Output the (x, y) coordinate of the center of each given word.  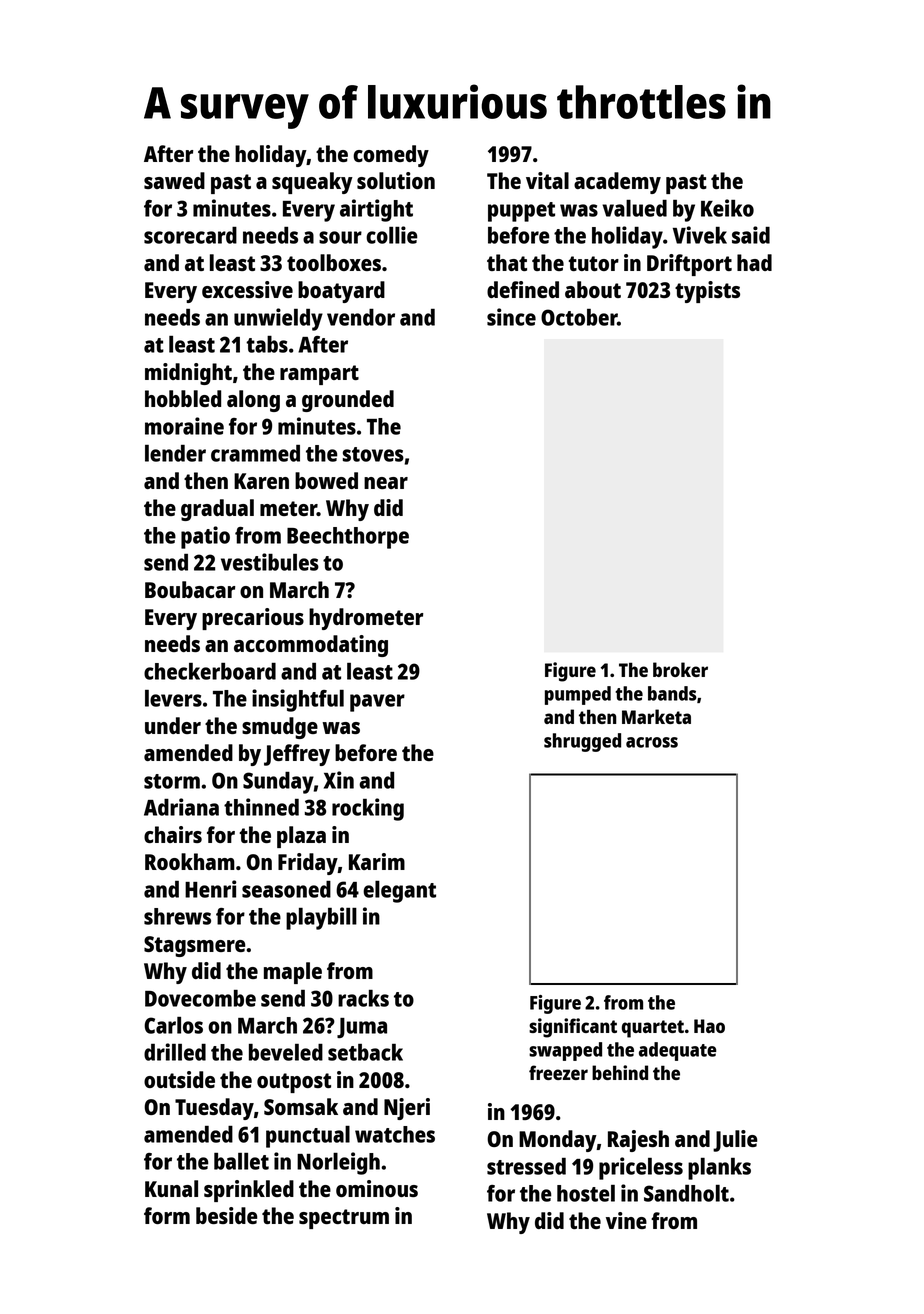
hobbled (183, 398)
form (167, 1215)
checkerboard (210, 671)
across (652, 742)
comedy (391, 156)
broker (680, 669)
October (579, 317)
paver (377, 703)
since (511, 317)
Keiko (727, 208)
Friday (308, 864)
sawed (174, 180)
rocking (368, 809)
